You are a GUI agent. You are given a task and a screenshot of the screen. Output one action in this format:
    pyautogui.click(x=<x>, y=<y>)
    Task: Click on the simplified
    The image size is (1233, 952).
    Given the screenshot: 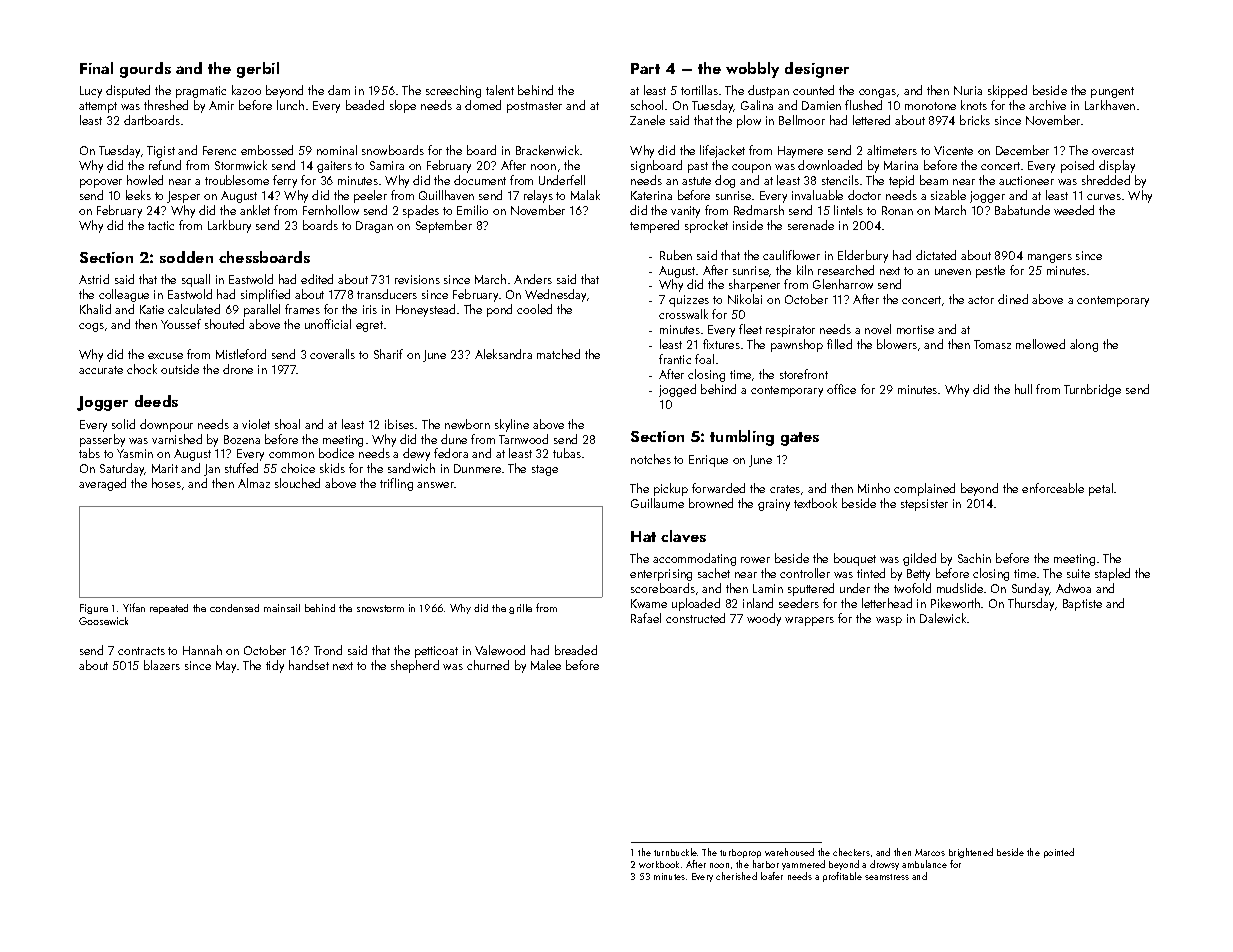 What is the action you would take?
    pyautogui.click(x=265, y=295)
